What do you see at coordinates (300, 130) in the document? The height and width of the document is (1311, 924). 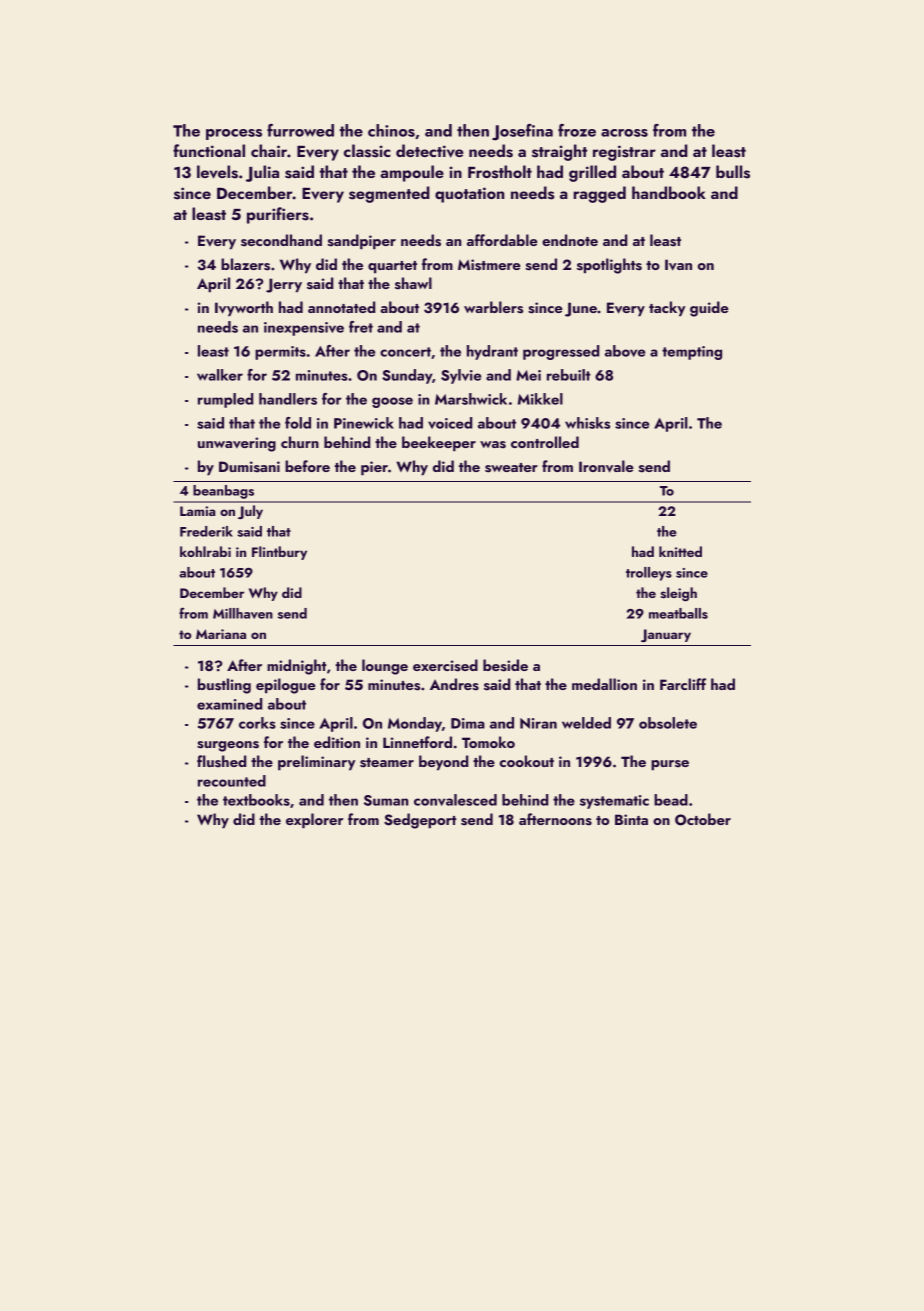 I see `furrowed` at bounding box center [300, 130].
